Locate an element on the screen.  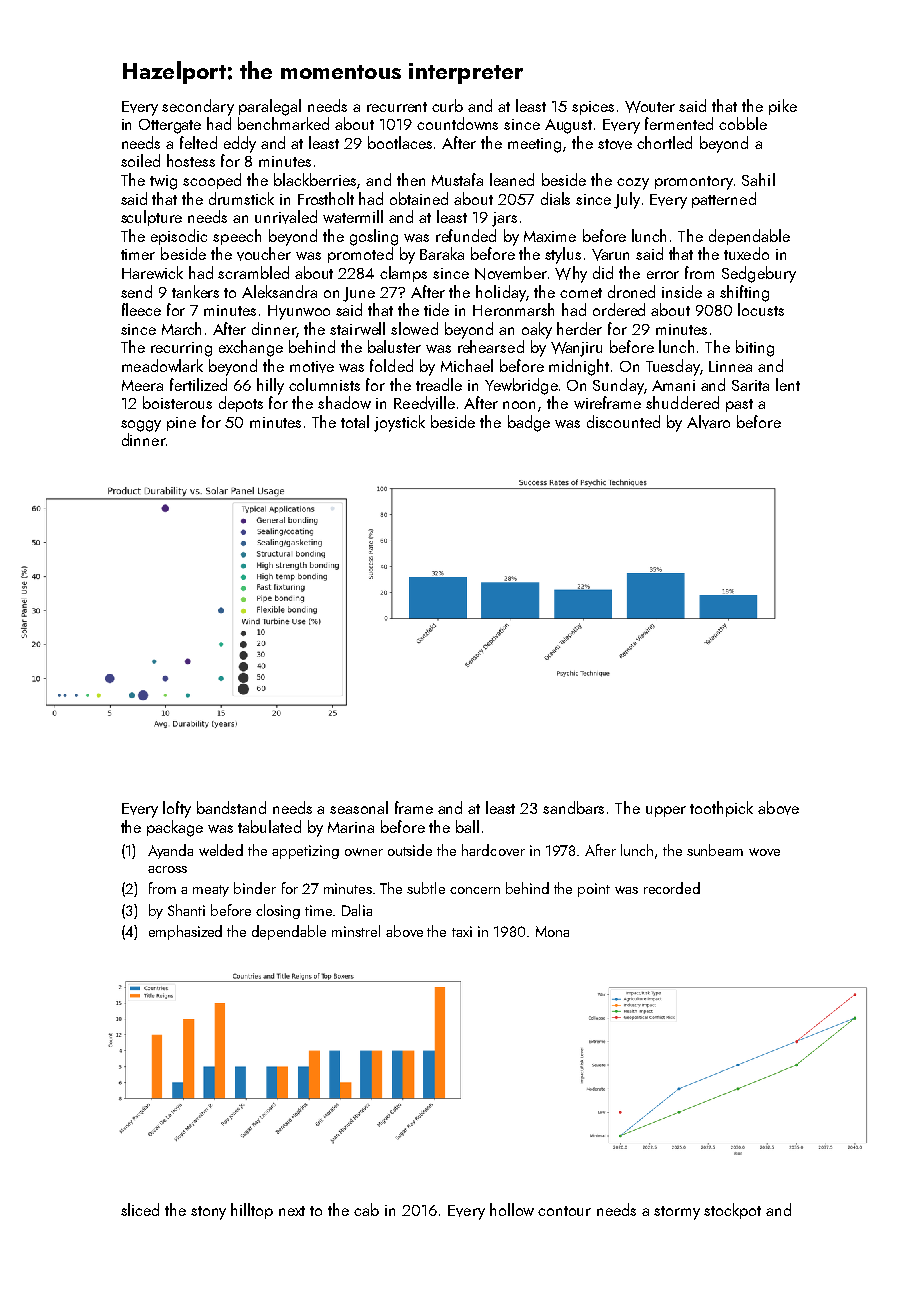
Wouter is located at coordinates (650, 107).
